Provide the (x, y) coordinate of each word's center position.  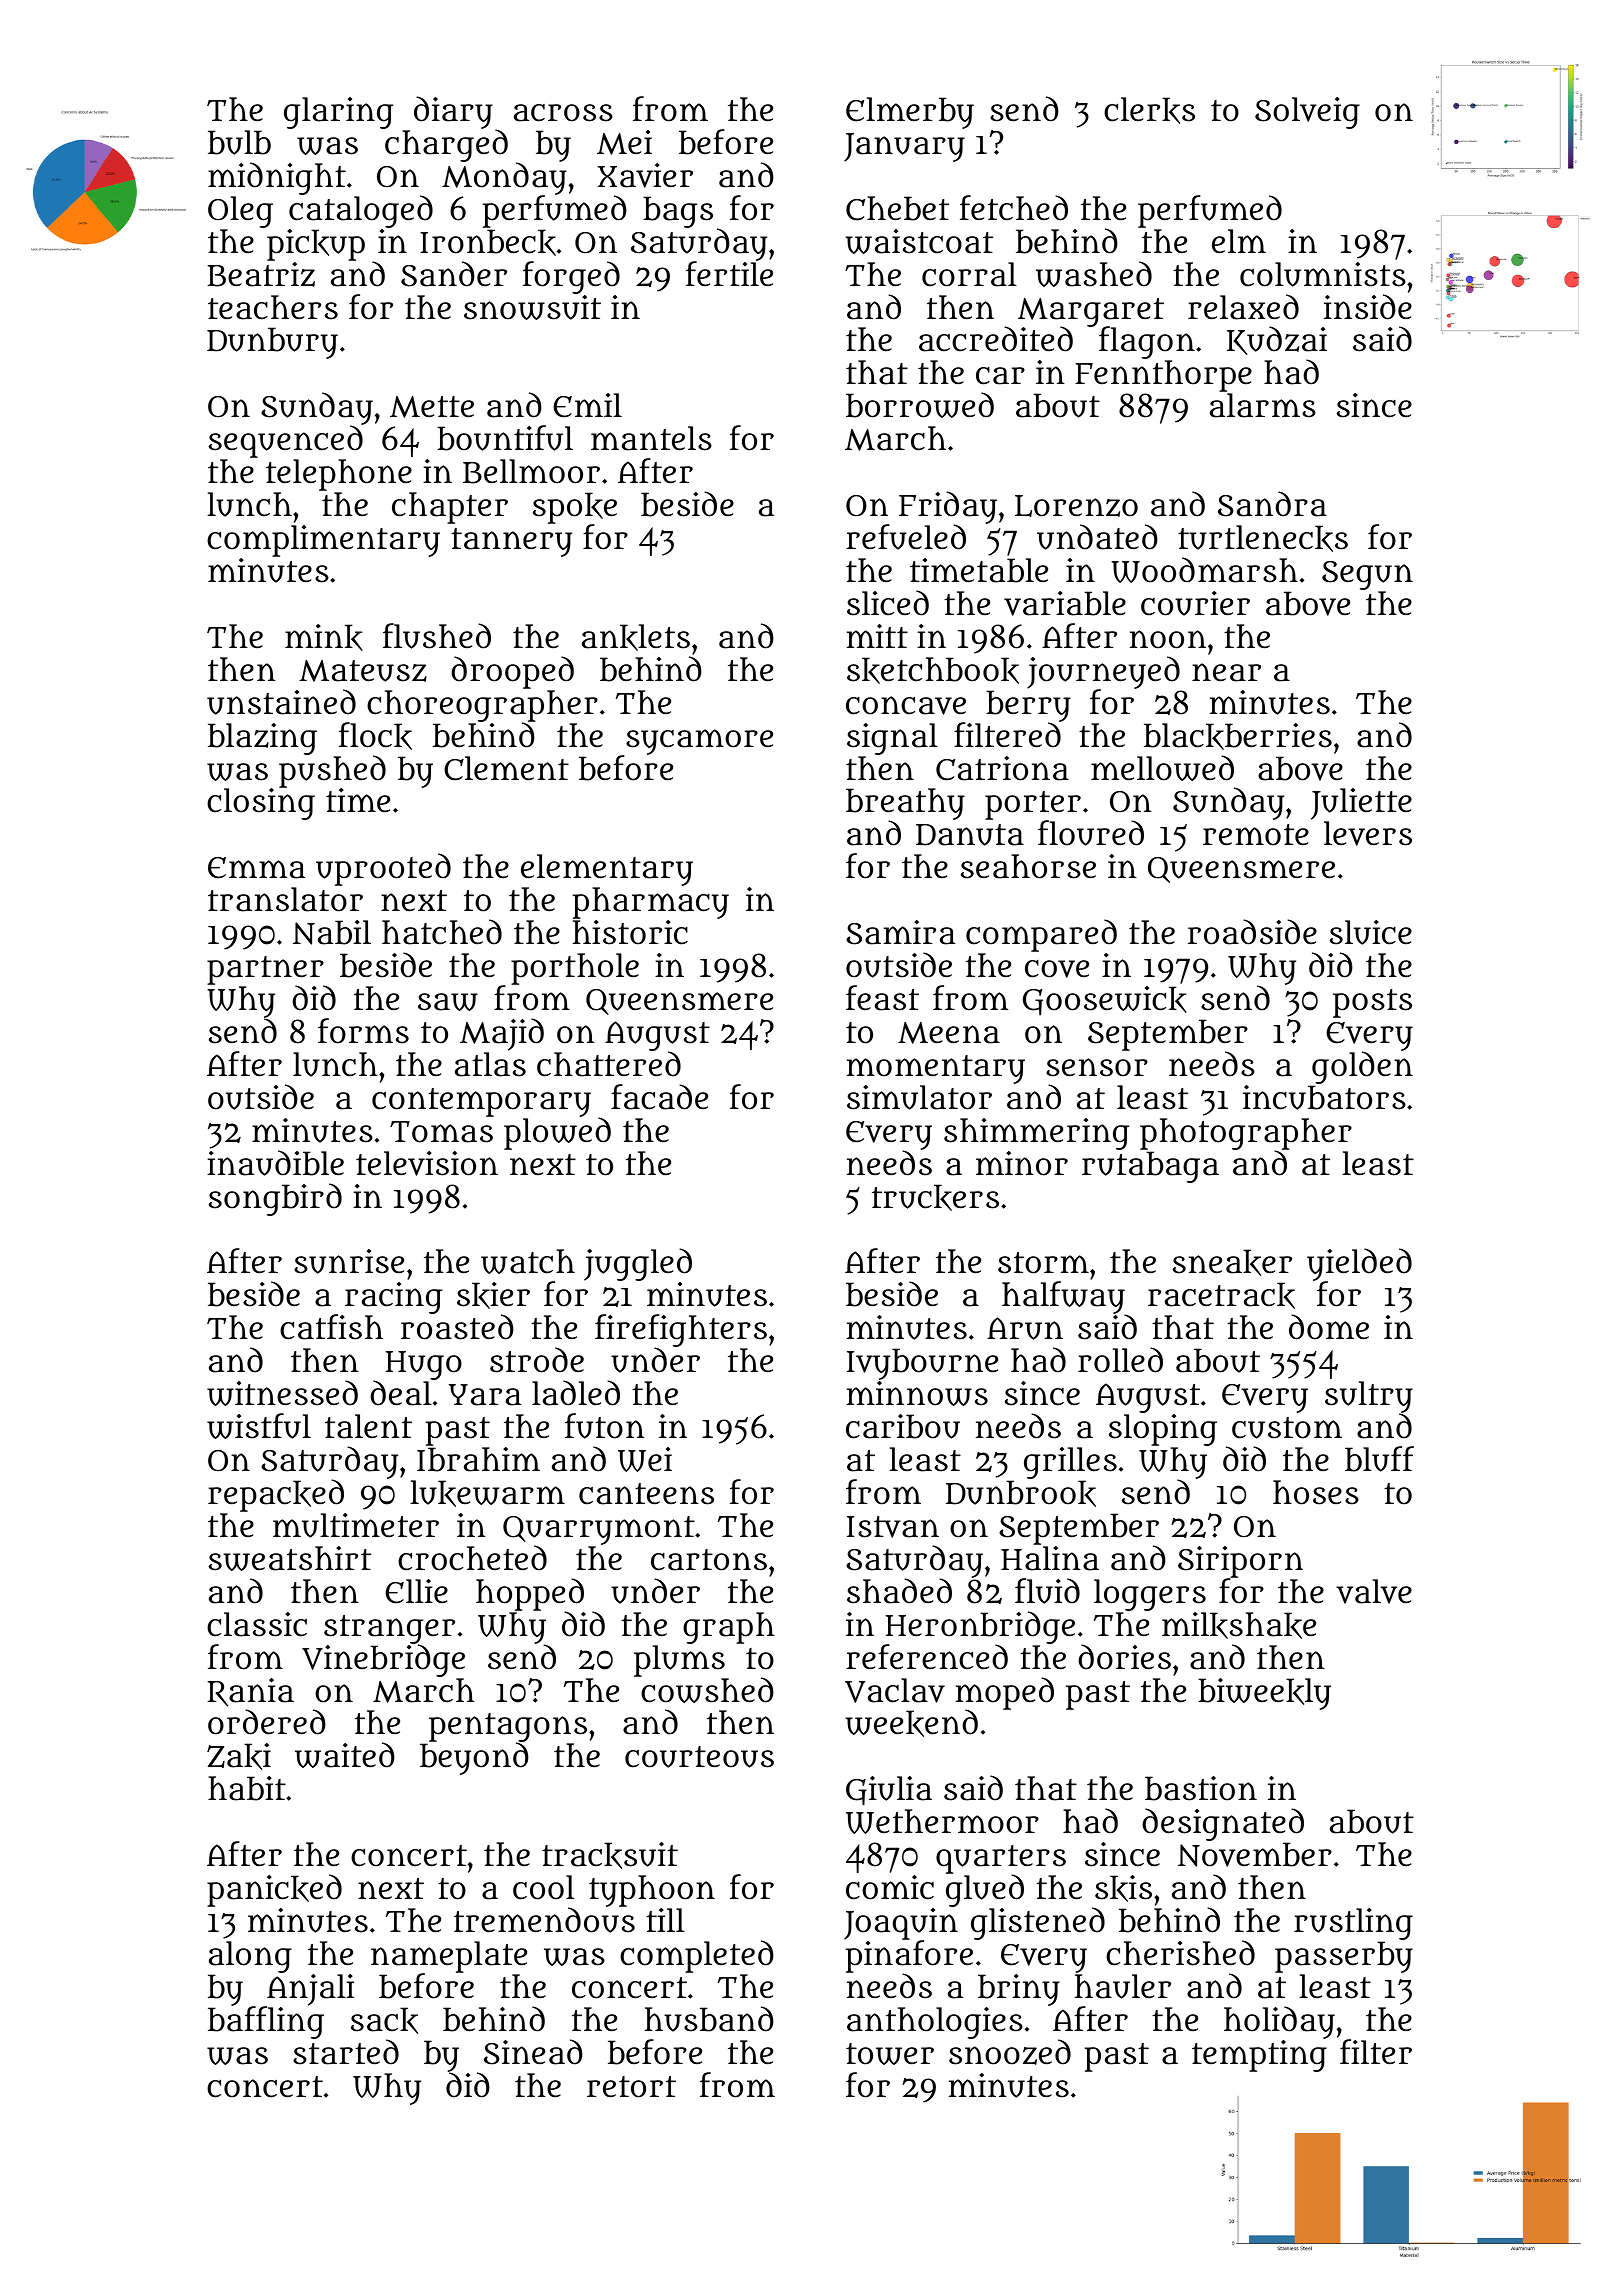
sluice (1371, 932)
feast (882, 998)
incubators (1324, 1097)
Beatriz (261, 274)
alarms (1263, 405)
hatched (442, 932)
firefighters (681, 1331)
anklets (636, 637)
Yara (485, 1395)
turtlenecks (1263, 538)
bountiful (505, 438)
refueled (906, 537)
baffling (266, 2022)
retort (631, 2087)
